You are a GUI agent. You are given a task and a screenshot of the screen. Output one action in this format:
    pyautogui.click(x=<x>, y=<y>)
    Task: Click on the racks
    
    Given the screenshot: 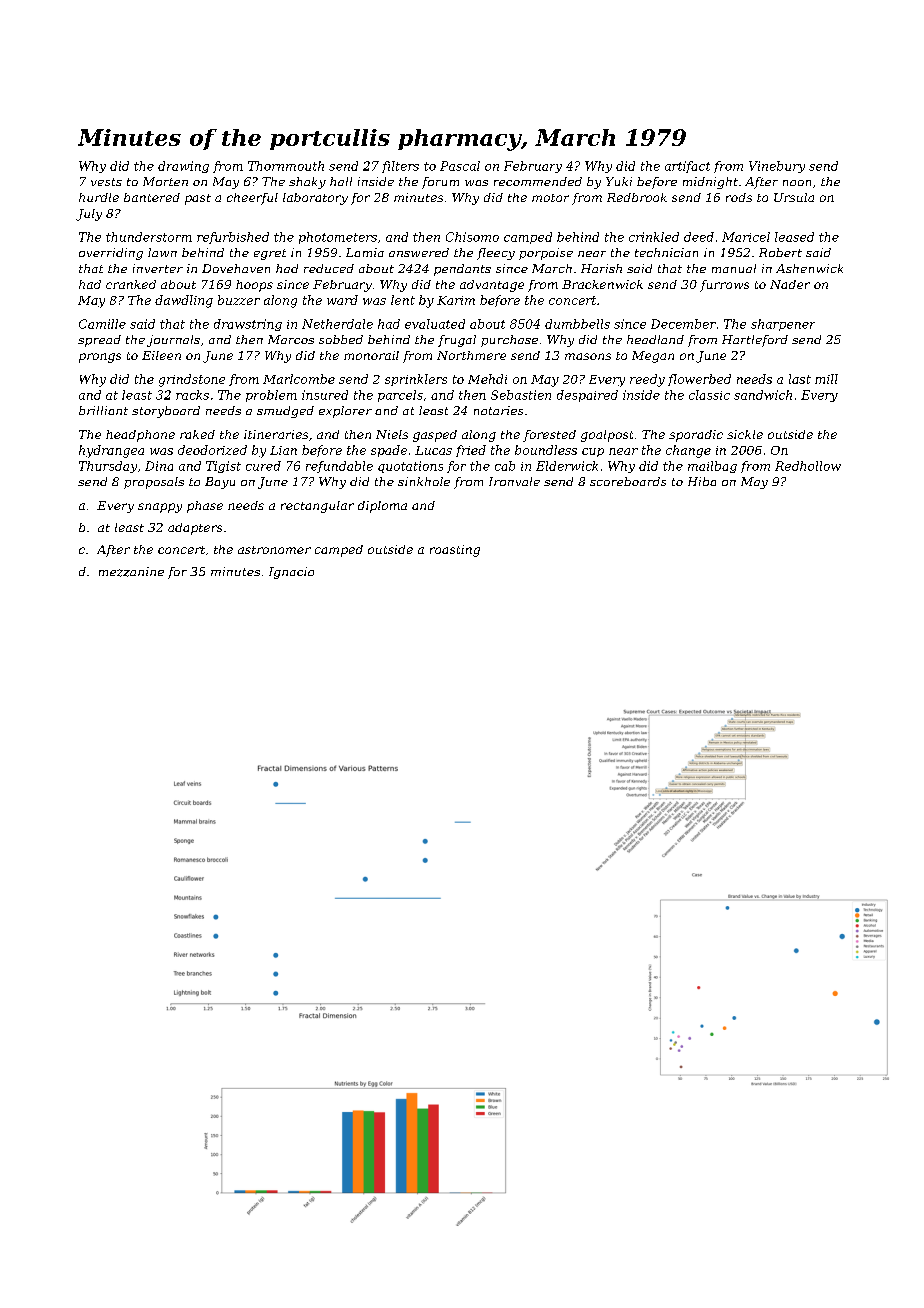 What is the action you would take?
    pyautogui.click(x=192, y=395)
